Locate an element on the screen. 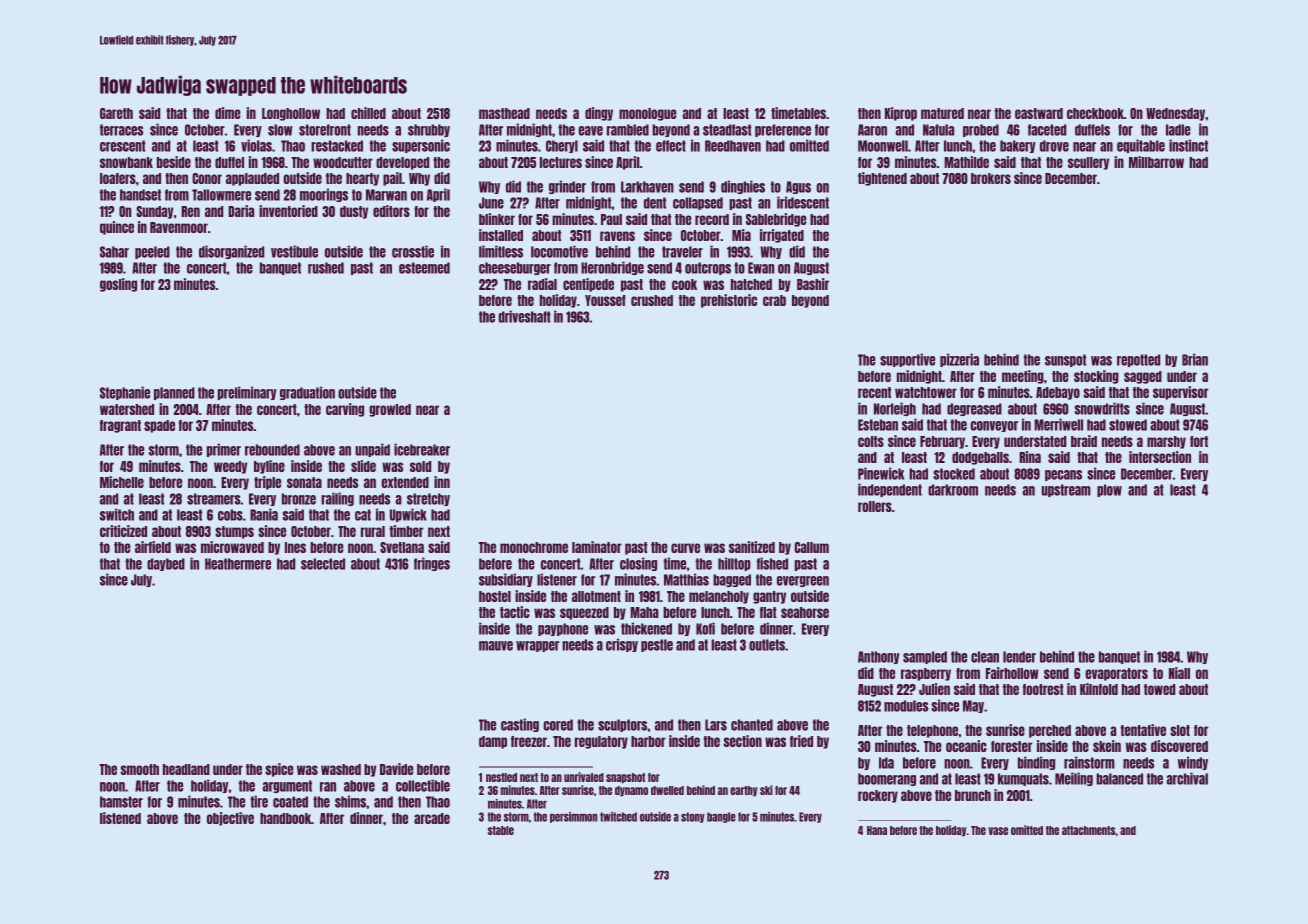 The width and height of the screenshot is (1308, 924). tactic is located at coordinates (515, 612).
